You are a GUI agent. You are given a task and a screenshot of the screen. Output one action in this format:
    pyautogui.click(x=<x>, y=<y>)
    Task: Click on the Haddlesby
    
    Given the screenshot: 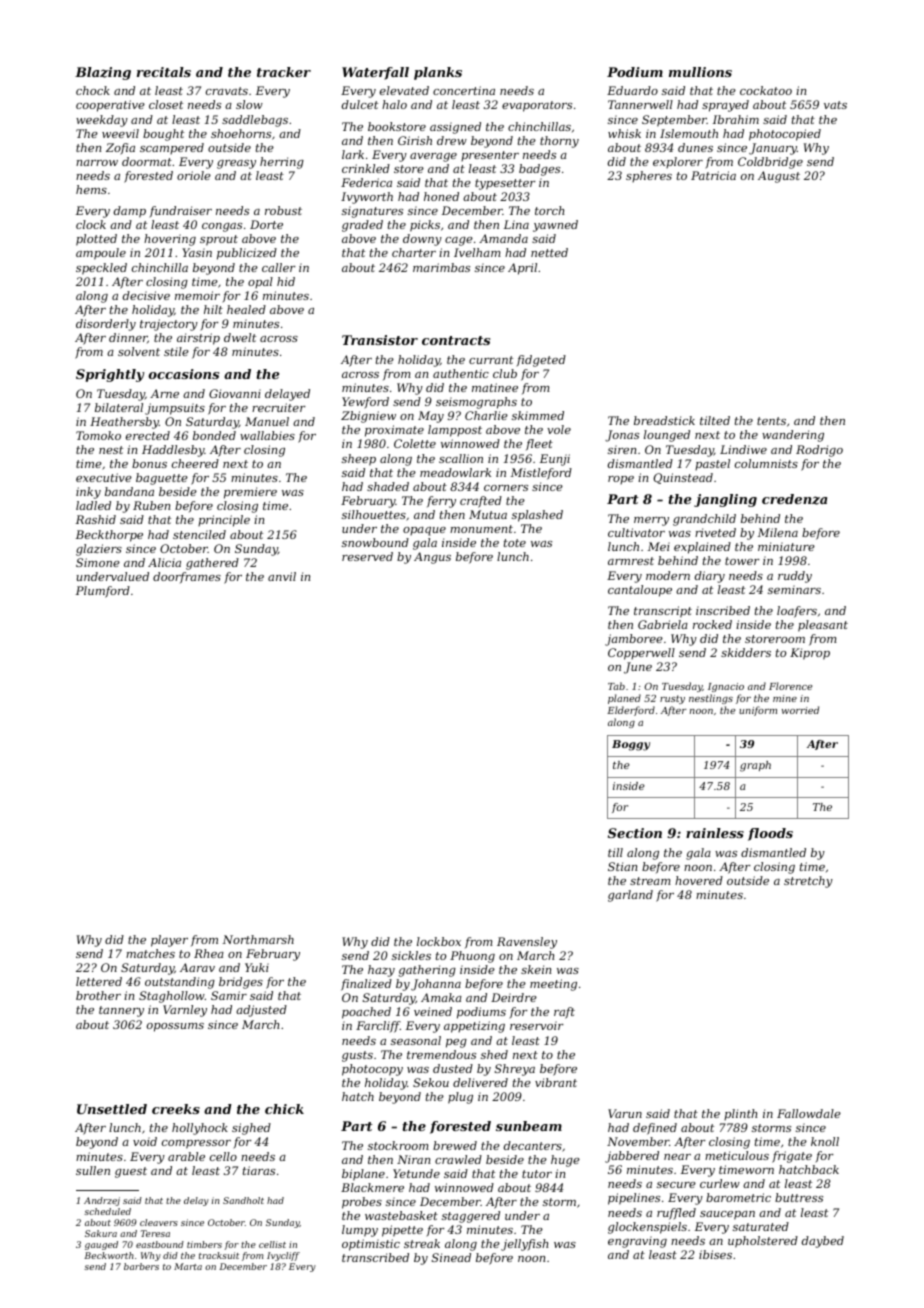 What is the action you would take?
    pyautogui.click(x=173, y=451)
